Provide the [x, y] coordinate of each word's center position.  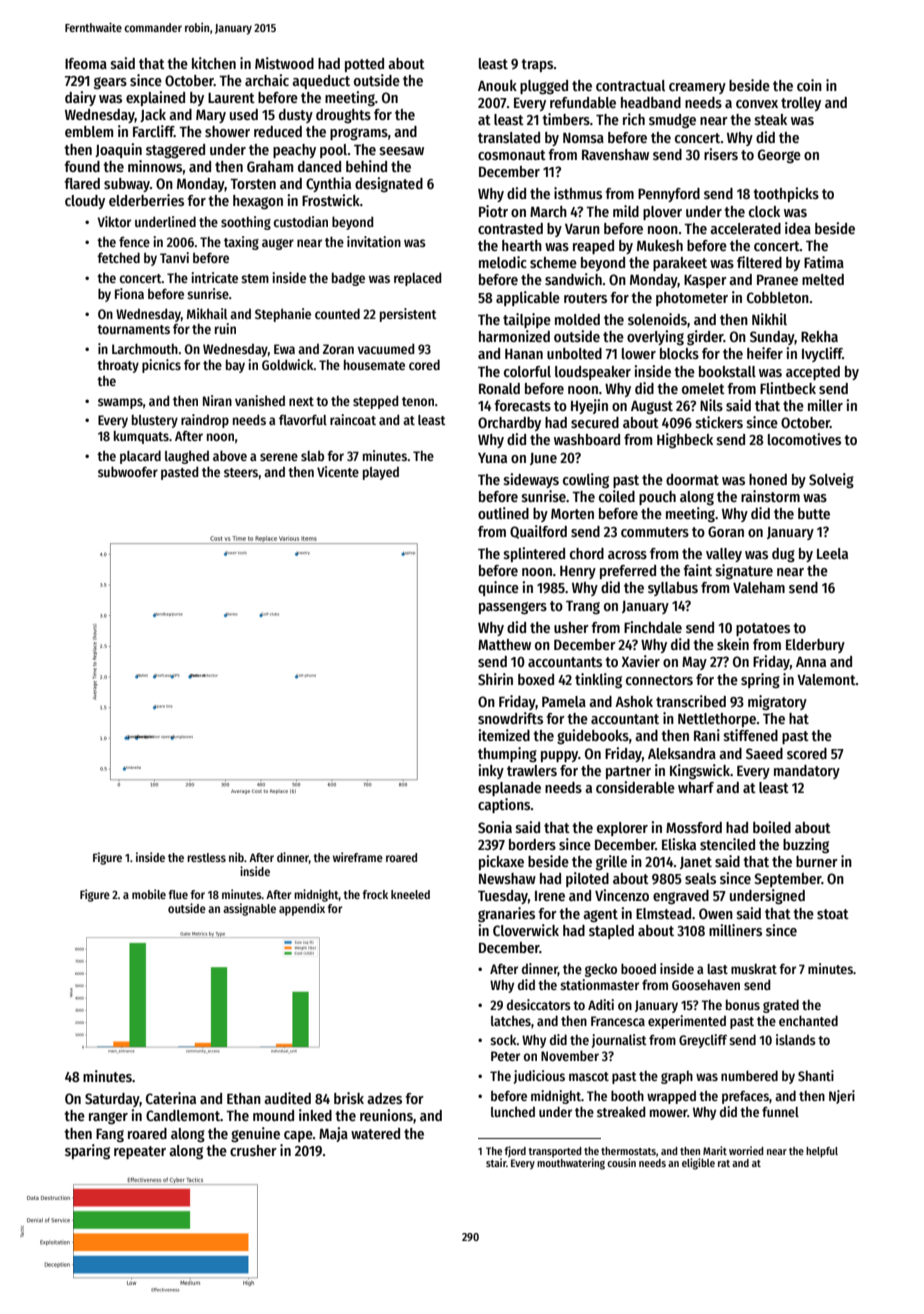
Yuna [492, 458]
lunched [513, 1111]
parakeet [680, 264]
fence [134, 242]
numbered [749, 1075]
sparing [87, 1152]
